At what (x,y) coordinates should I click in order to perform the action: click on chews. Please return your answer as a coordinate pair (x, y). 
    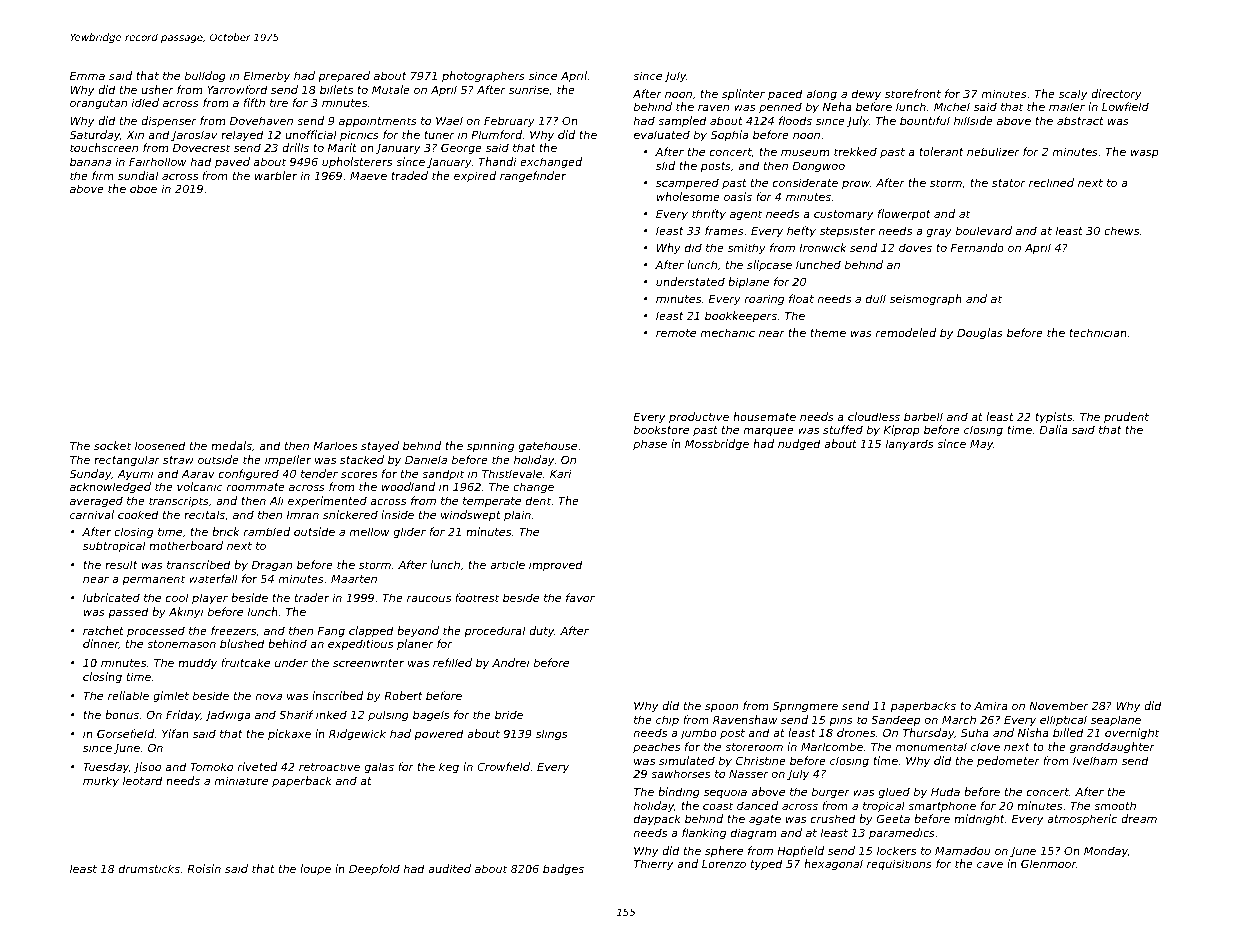
    Looking at the image, I should click on (1121, 230).
